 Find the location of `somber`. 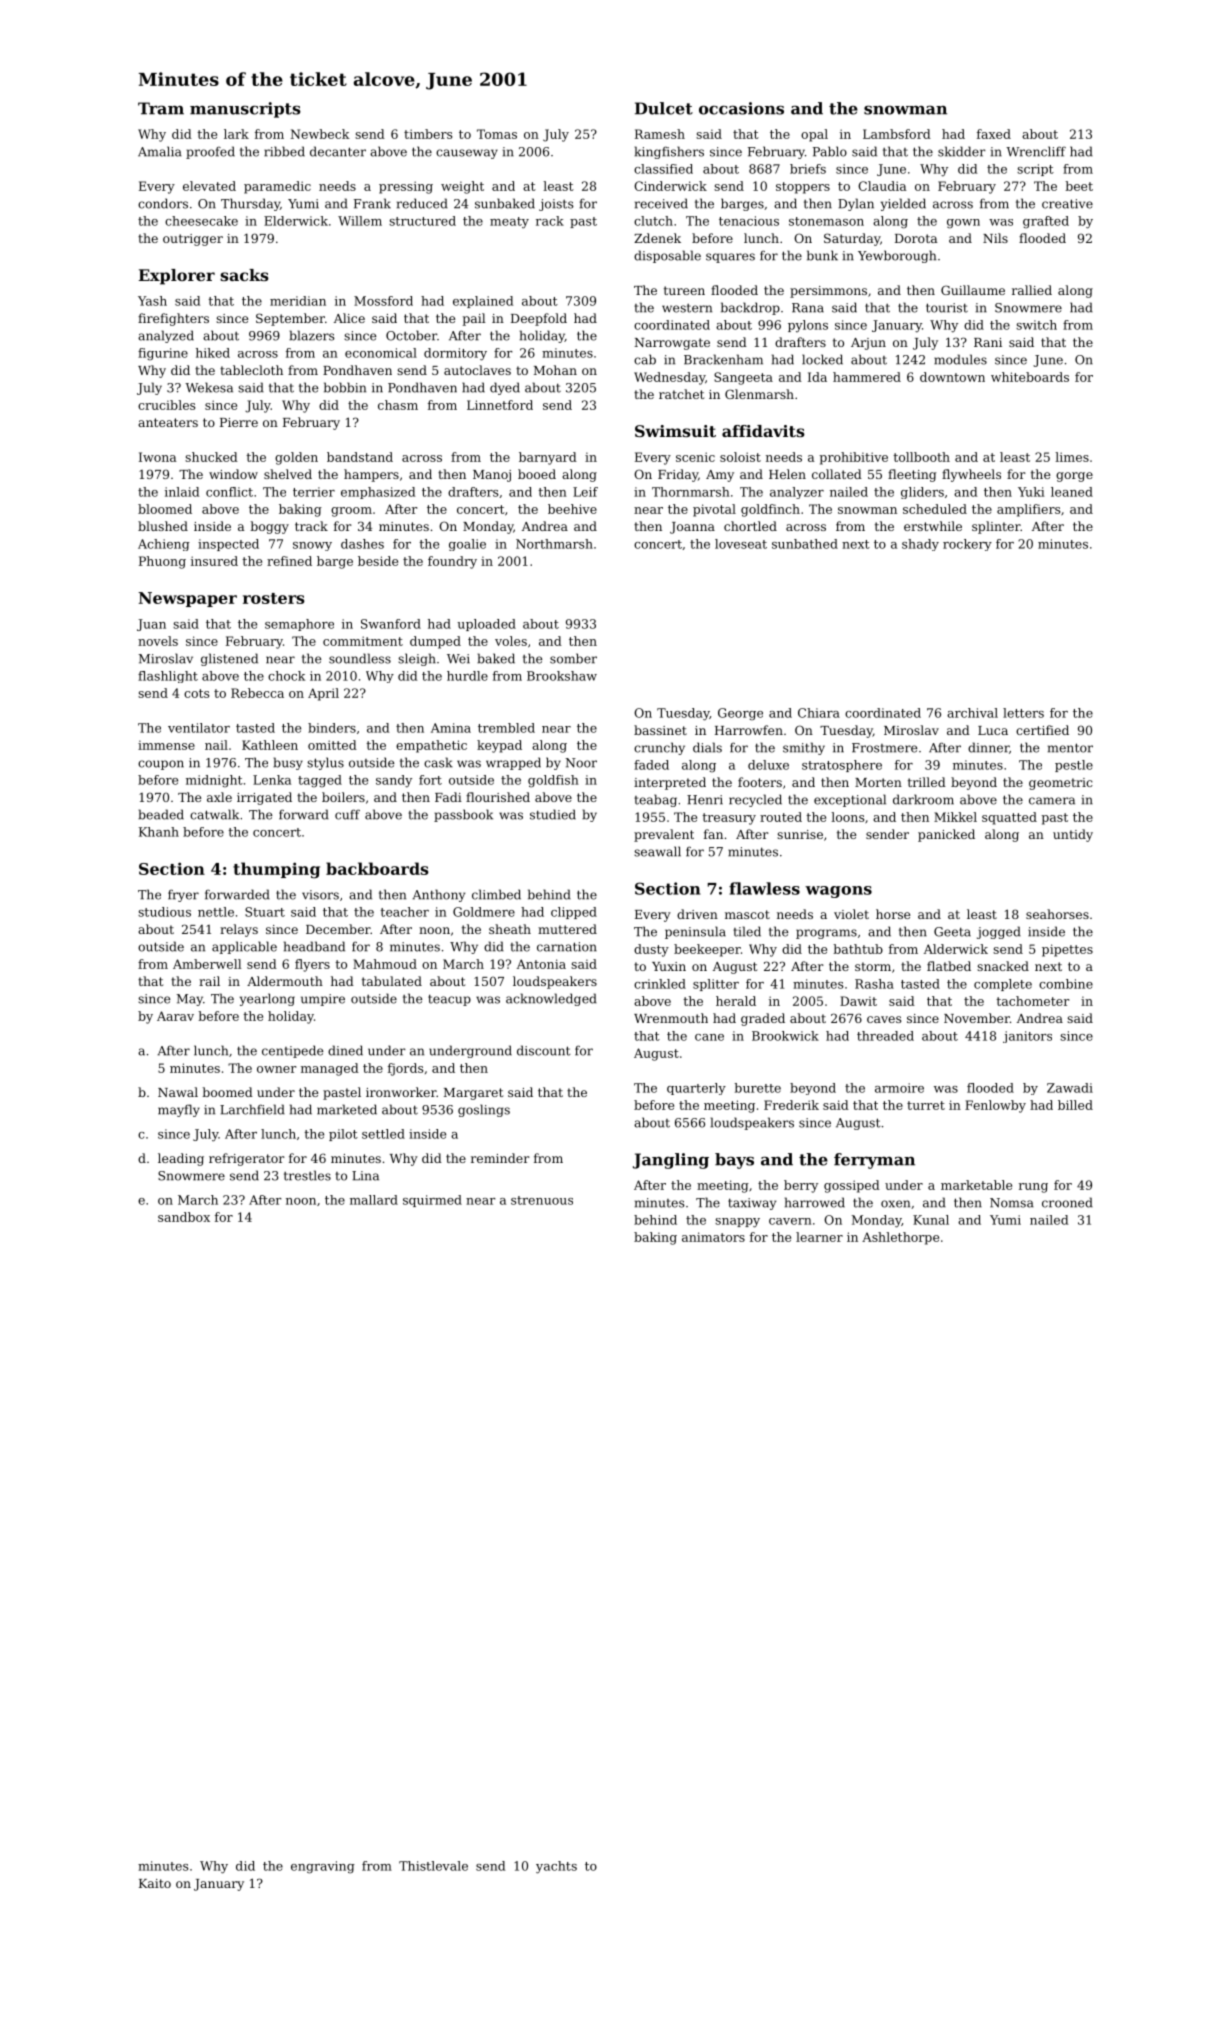

somber is located at coordinates (573, 658).
